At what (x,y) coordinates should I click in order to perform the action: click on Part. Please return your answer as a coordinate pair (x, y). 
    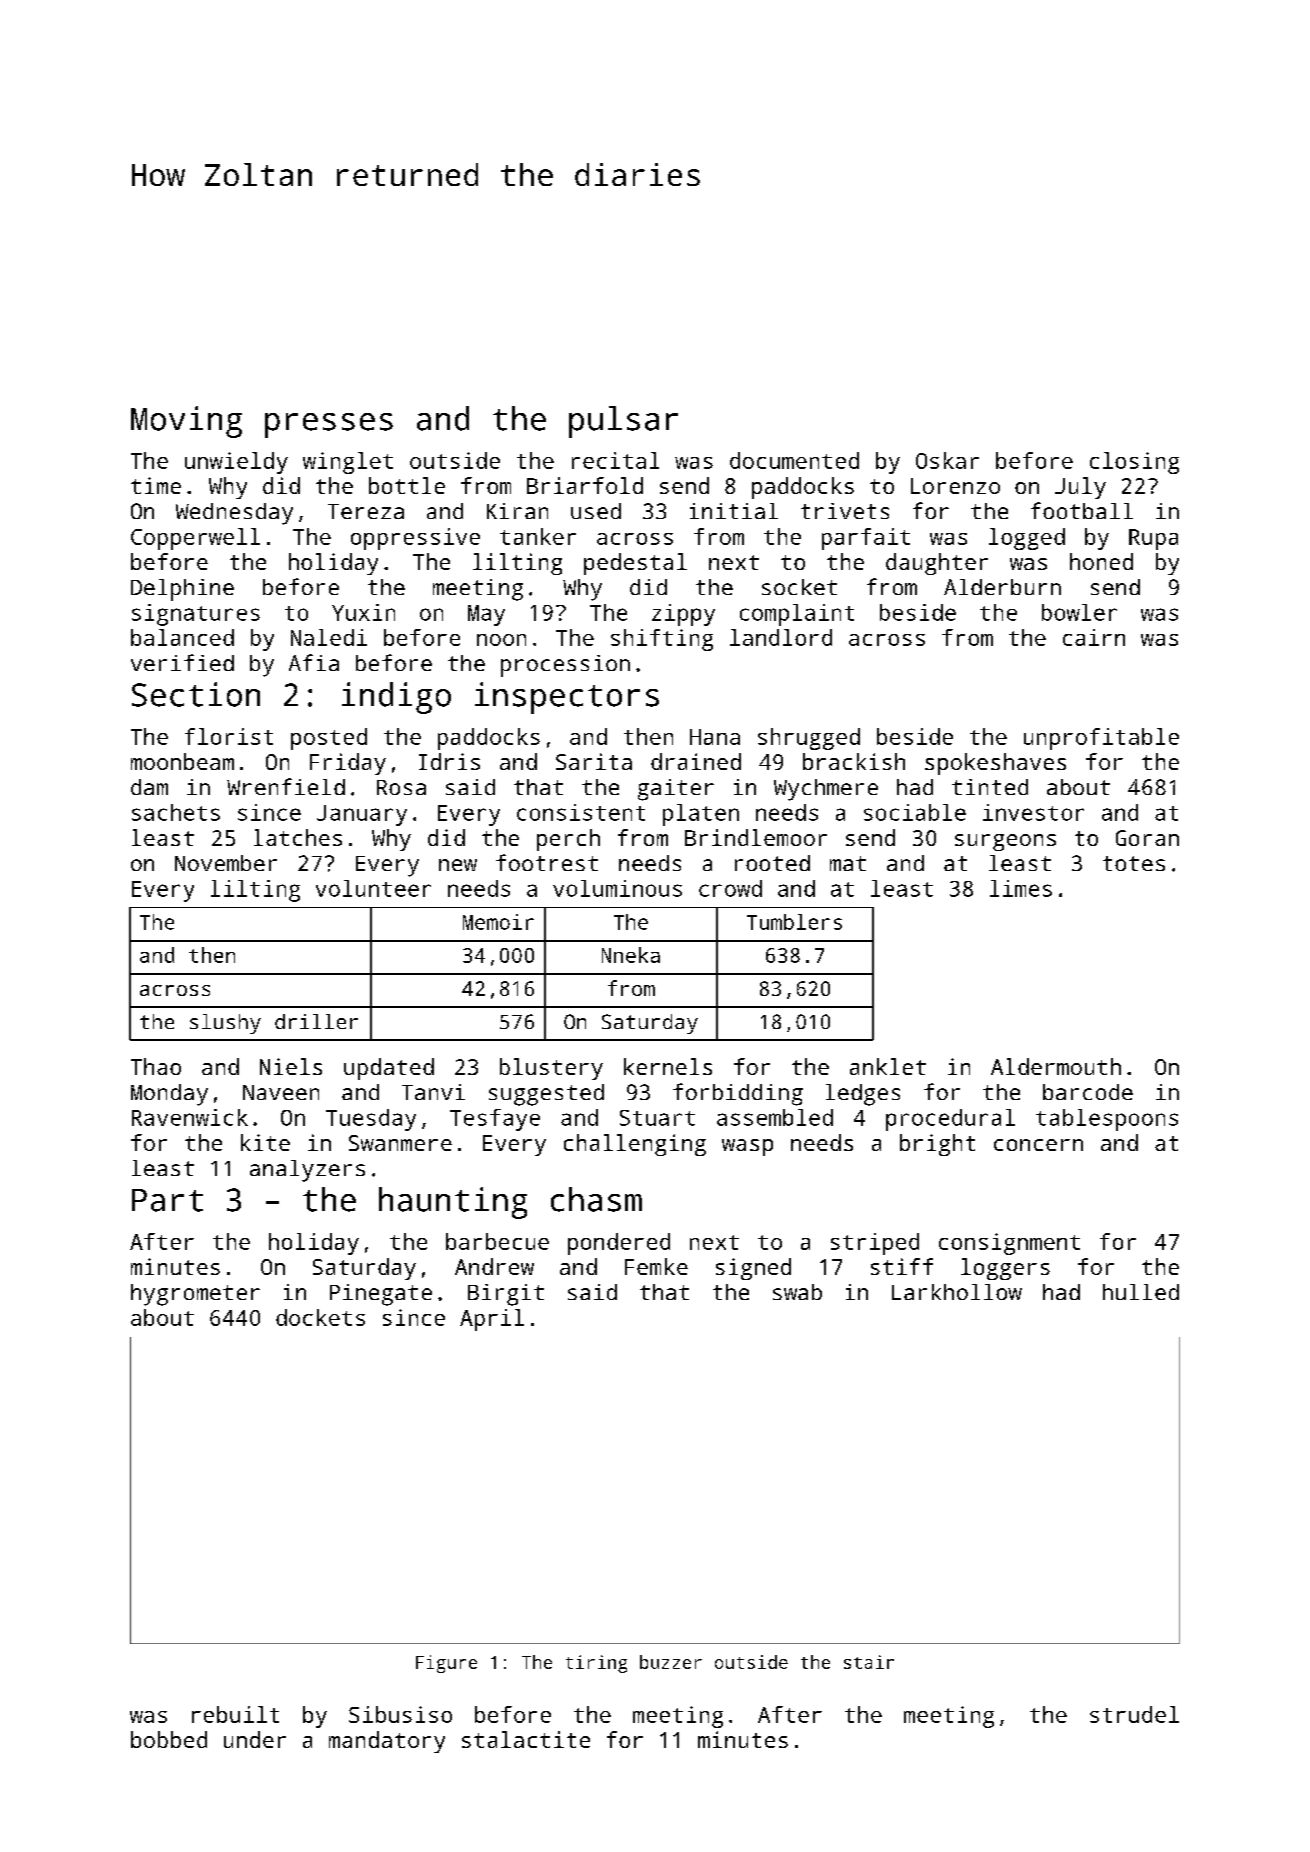
    Looking at the image, I should click on (167, 1200).
